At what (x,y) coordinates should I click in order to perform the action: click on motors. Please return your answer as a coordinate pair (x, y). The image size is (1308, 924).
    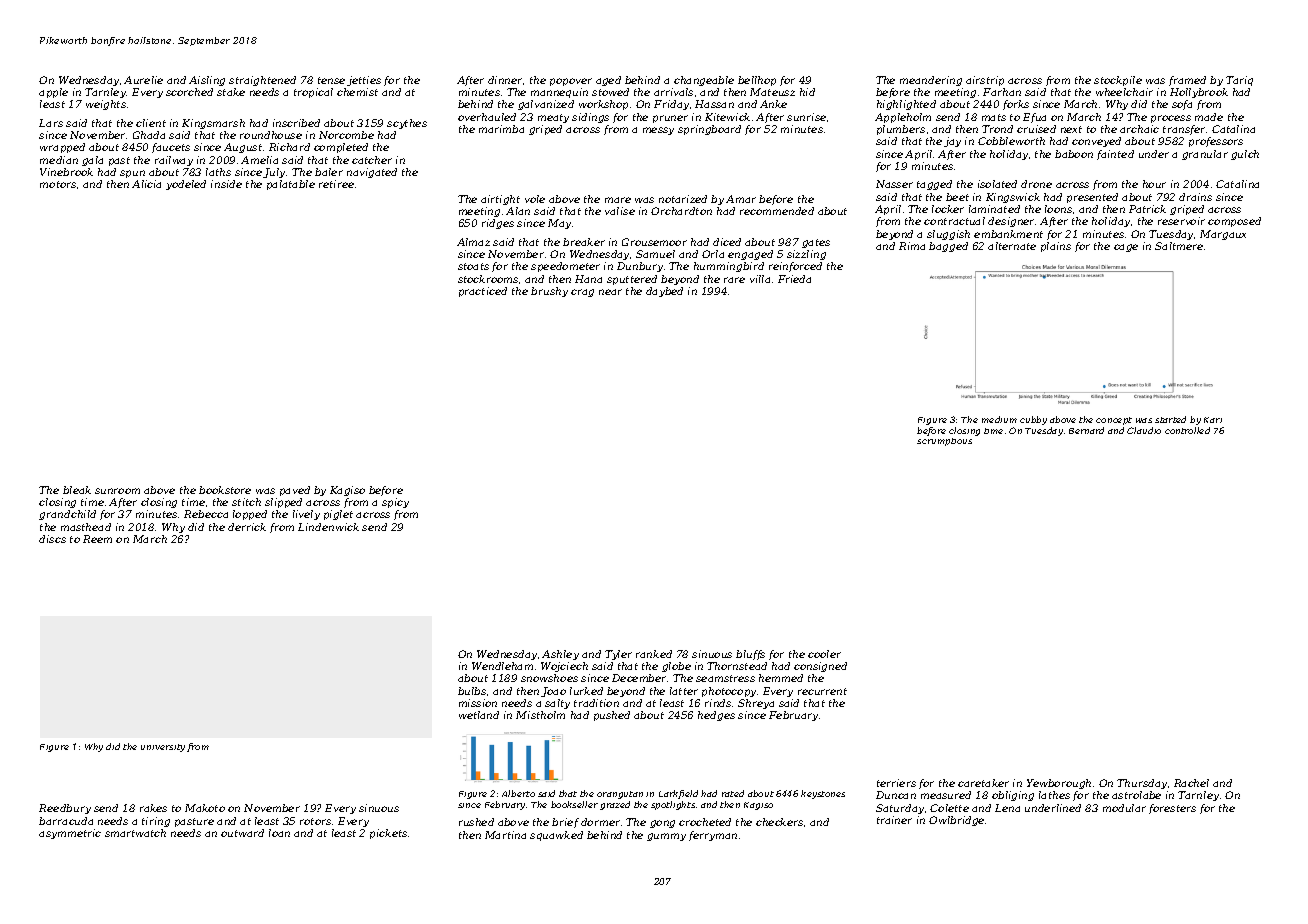
    Looking at the image, I should click on (58, 184).
